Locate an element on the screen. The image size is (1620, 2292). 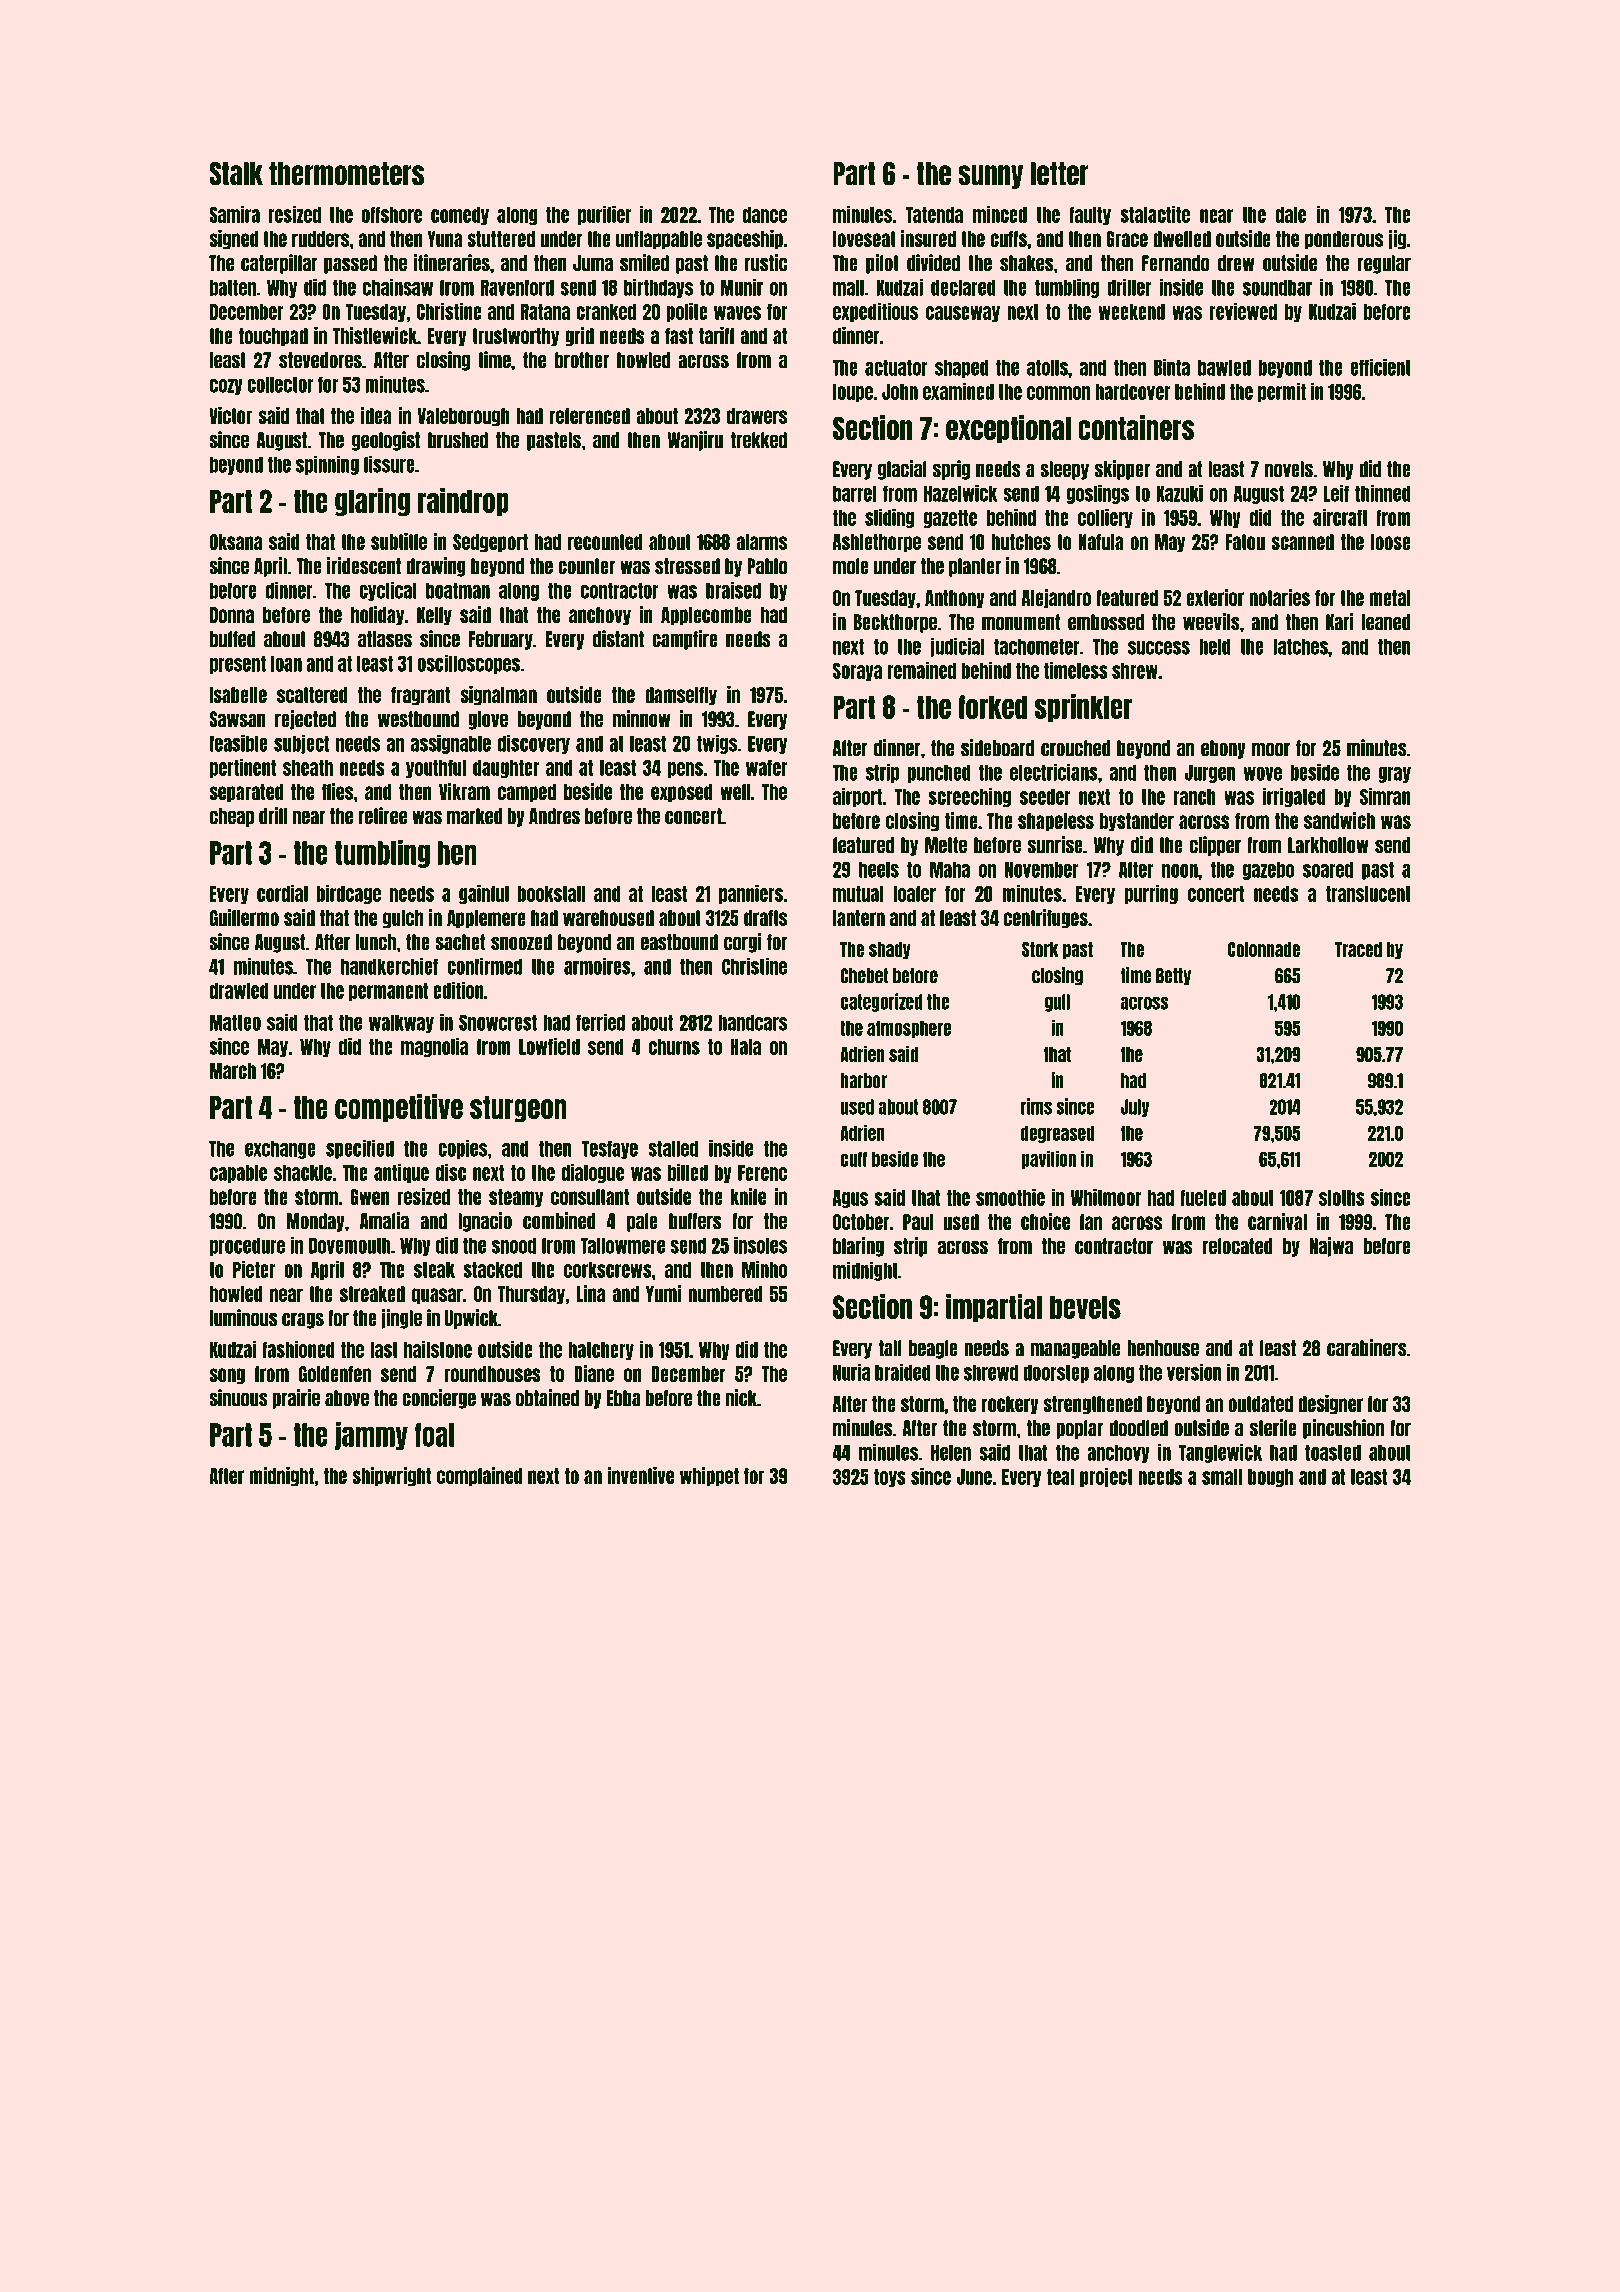
ebony is located at coordinates (1223, 749).
